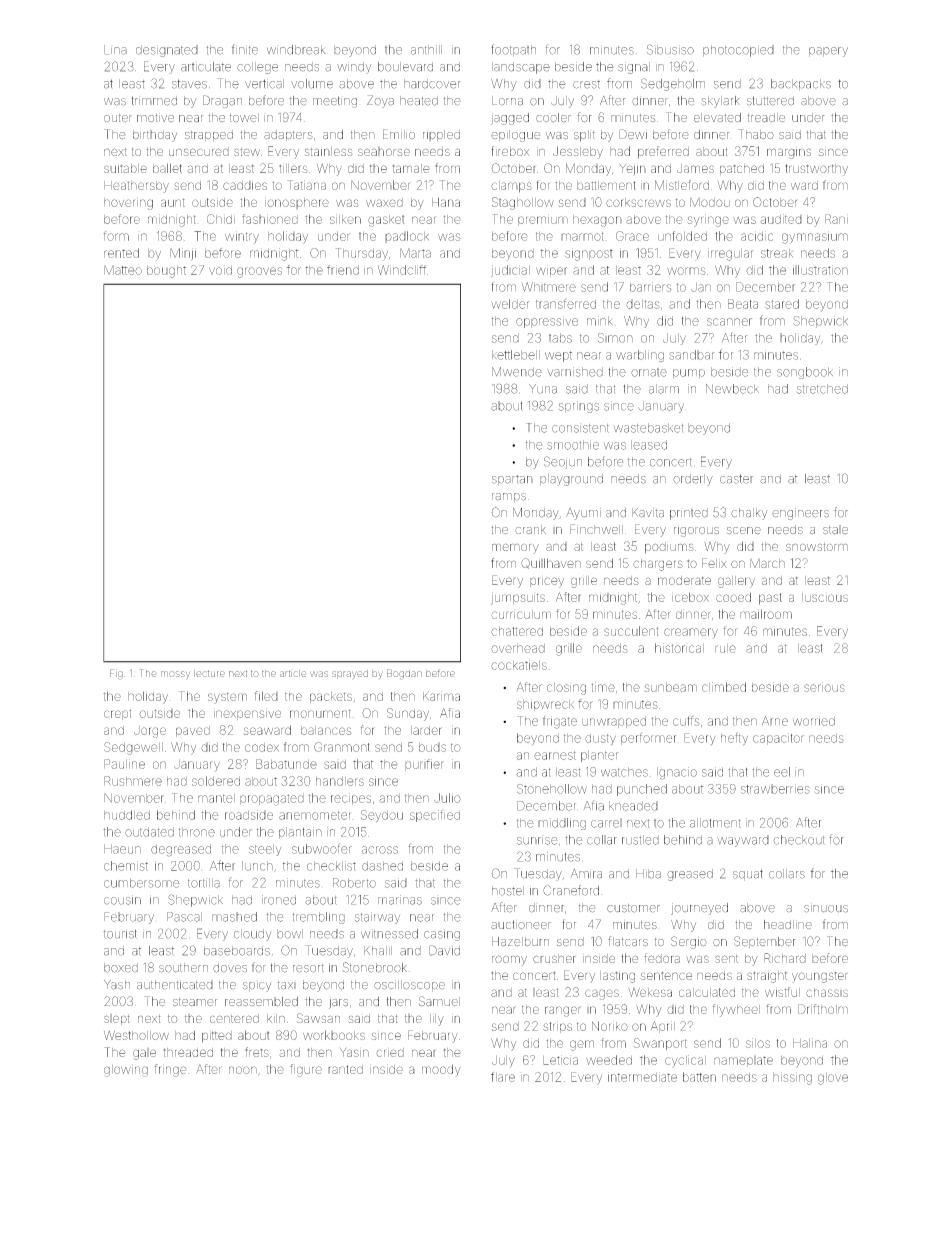 The image size is (952, 1233). What do you see at coordinates (400, 900) in the screenshot?
I see `marinas` at bounding box center [400, 900].
